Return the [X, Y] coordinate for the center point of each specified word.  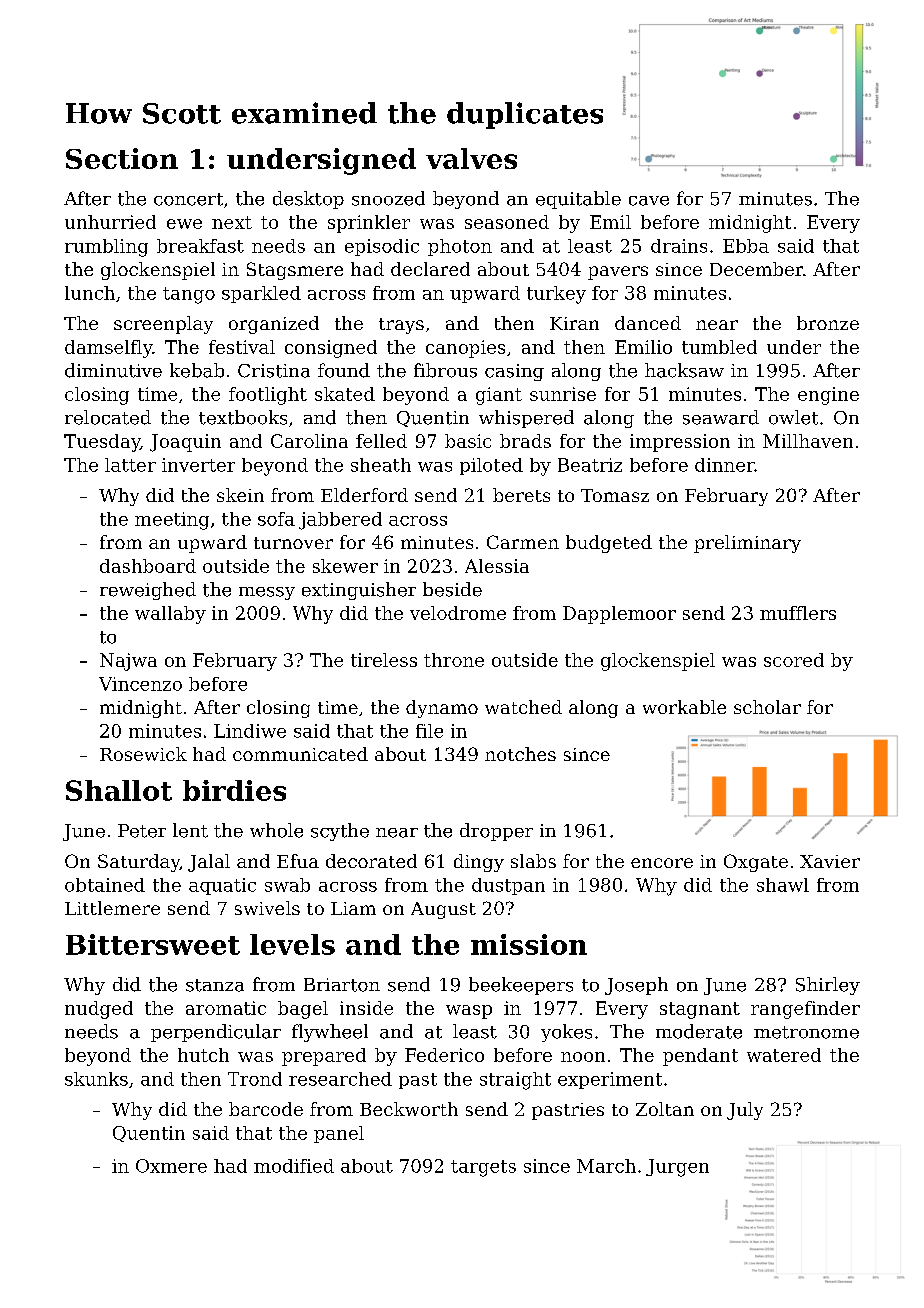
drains [679, 246]
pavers [618, 273]
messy [267, 593]
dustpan [508, 886]
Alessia [497, 566]
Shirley [828, 986]
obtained [105, 885]
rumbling [106, 248]
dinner [725, 465]
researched [340, 1079]
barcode [266, 1109]
